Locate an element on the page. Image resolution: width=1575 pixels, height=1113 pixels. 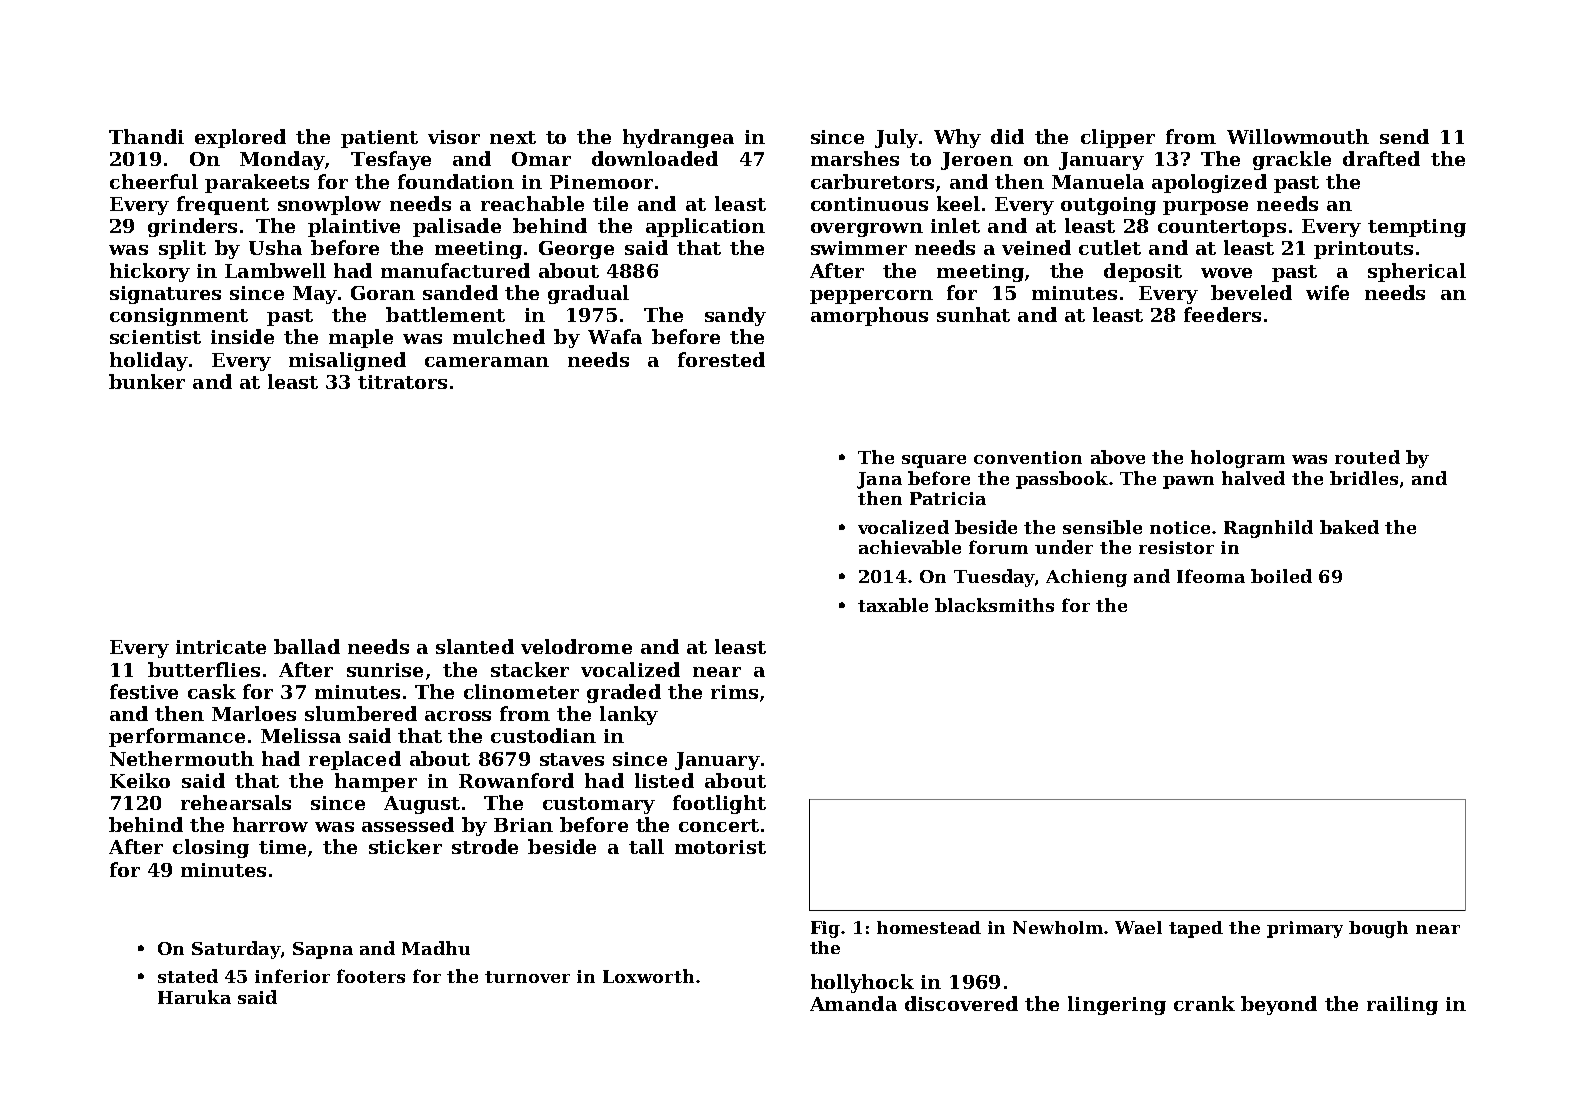
forested is located at coordinates (721, 359).
